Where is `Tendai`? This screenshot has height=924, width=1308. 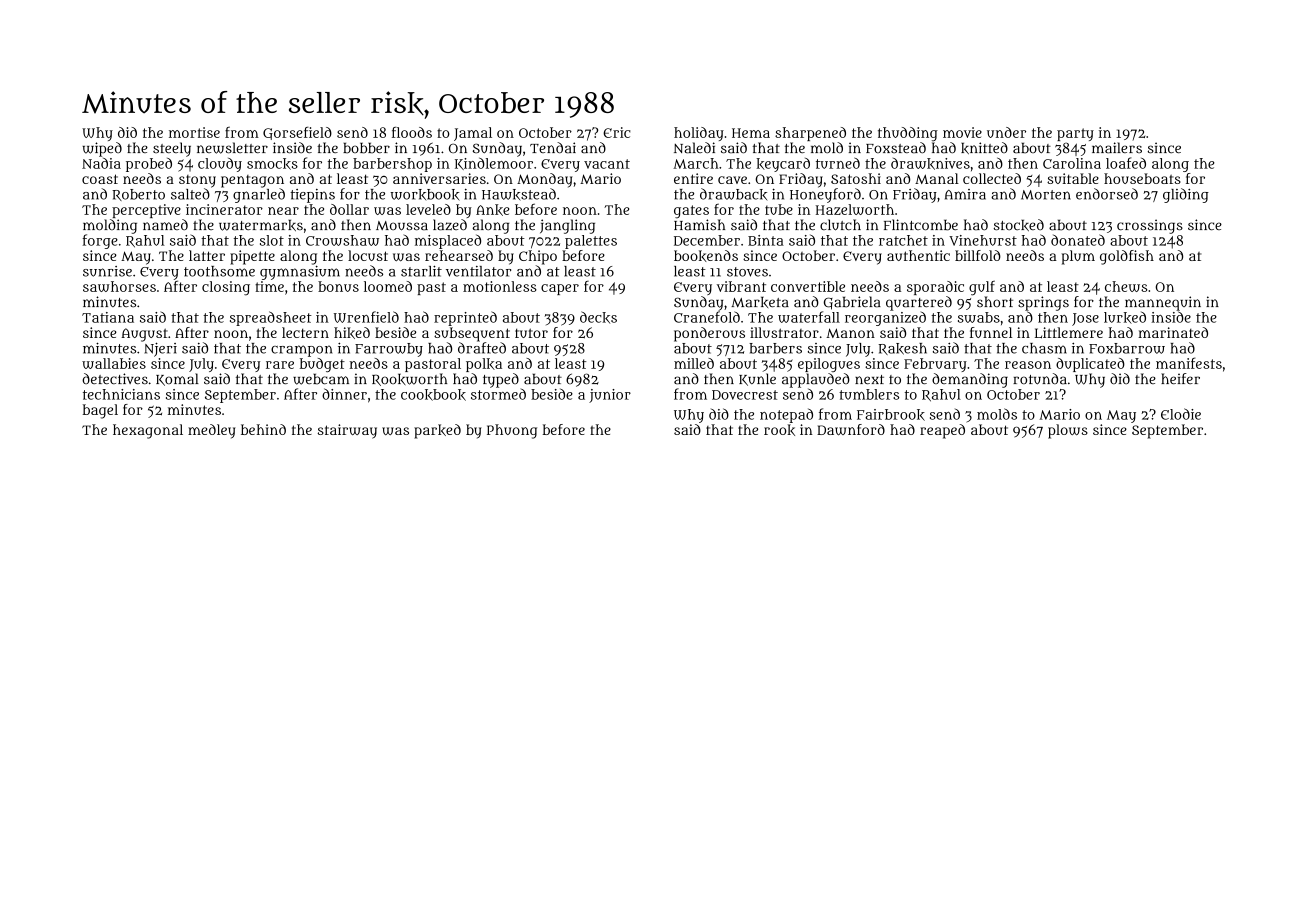 Tendai is located at coordinates (553, 148).
